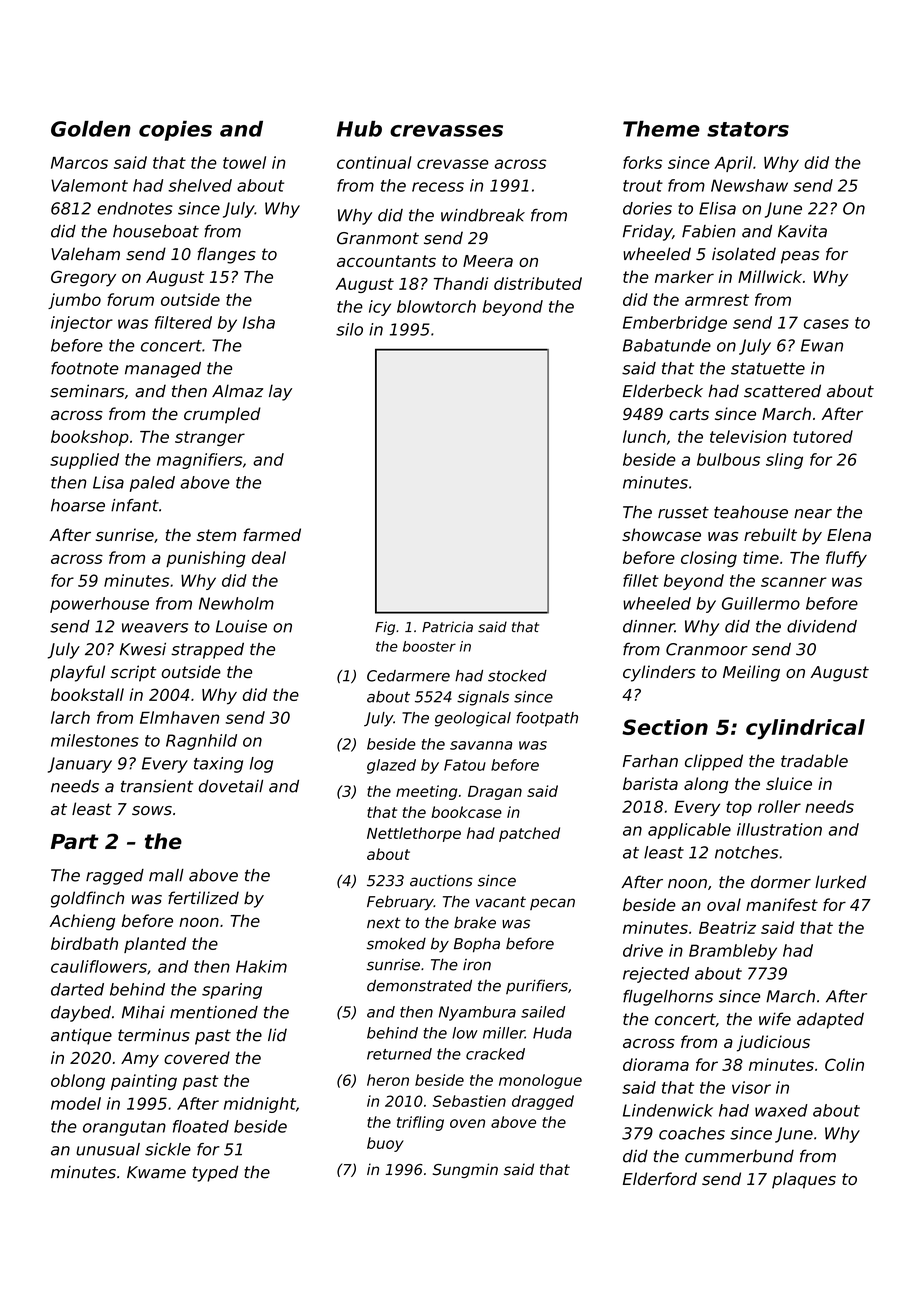 This page has width=924, height=1308. Describe the element at coordinates (359, 129) in the page. I see `Hub` at that location.
